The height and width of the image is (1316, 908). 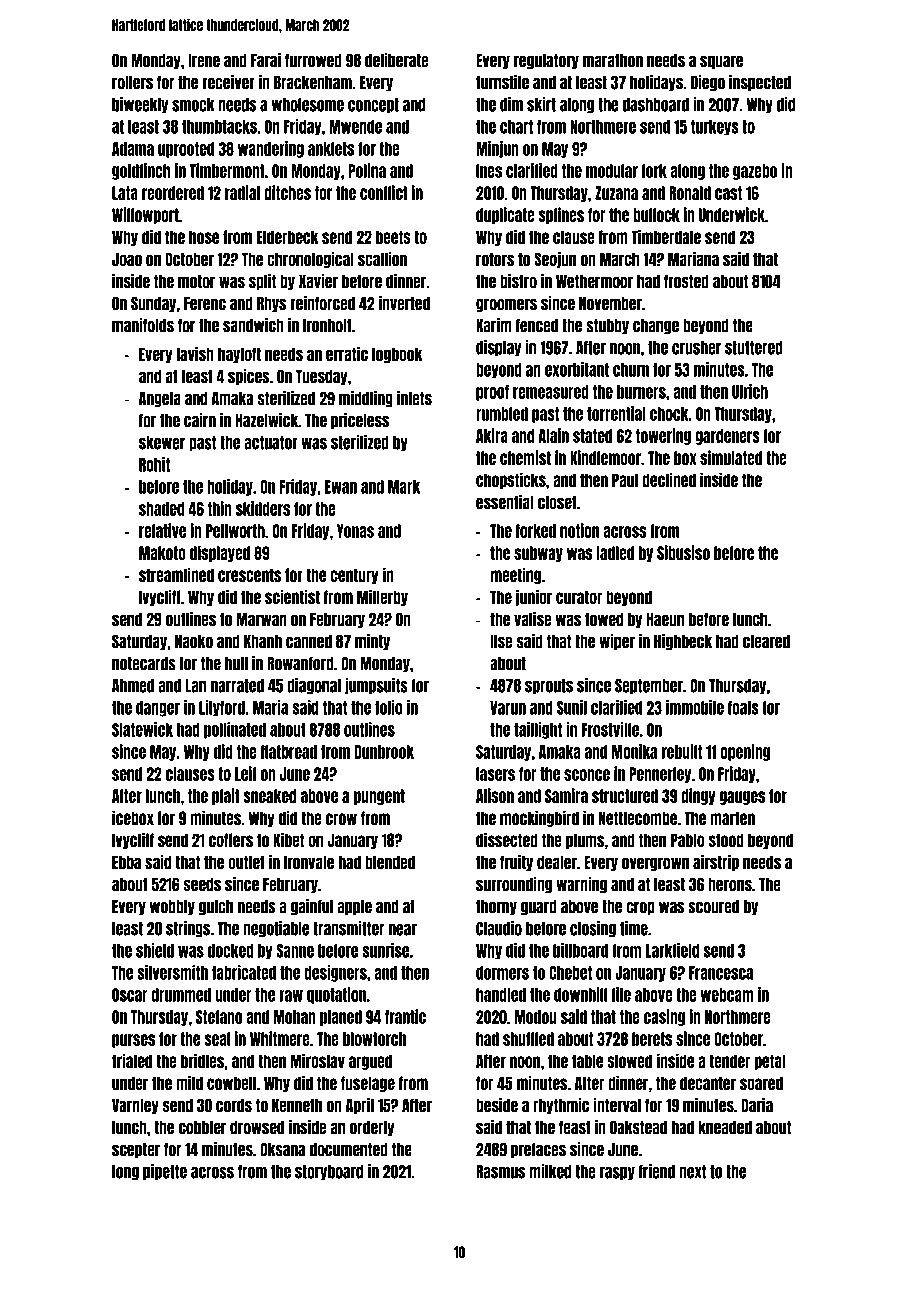 What do you see at coordinates (656, 105) in the image?
I see `dashboard` at bounding box center [656, 105].
